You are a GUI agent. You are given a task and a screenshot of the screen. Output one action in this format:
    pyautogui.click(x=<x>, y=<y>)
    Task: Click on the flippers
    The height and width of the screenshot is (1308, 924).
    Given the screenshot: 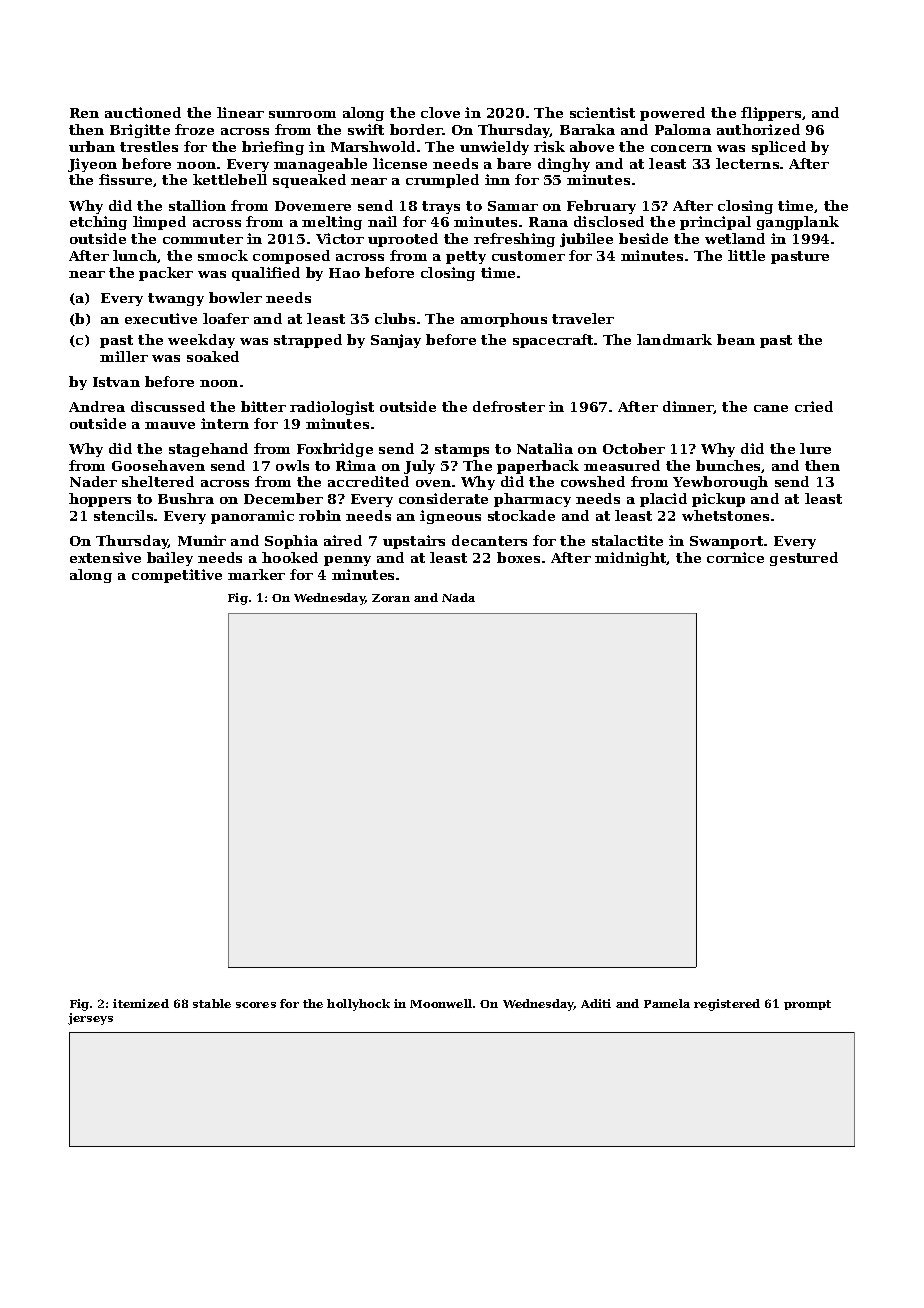 What is the action you would take?
    pyautogui.click(x=771, y=114)
